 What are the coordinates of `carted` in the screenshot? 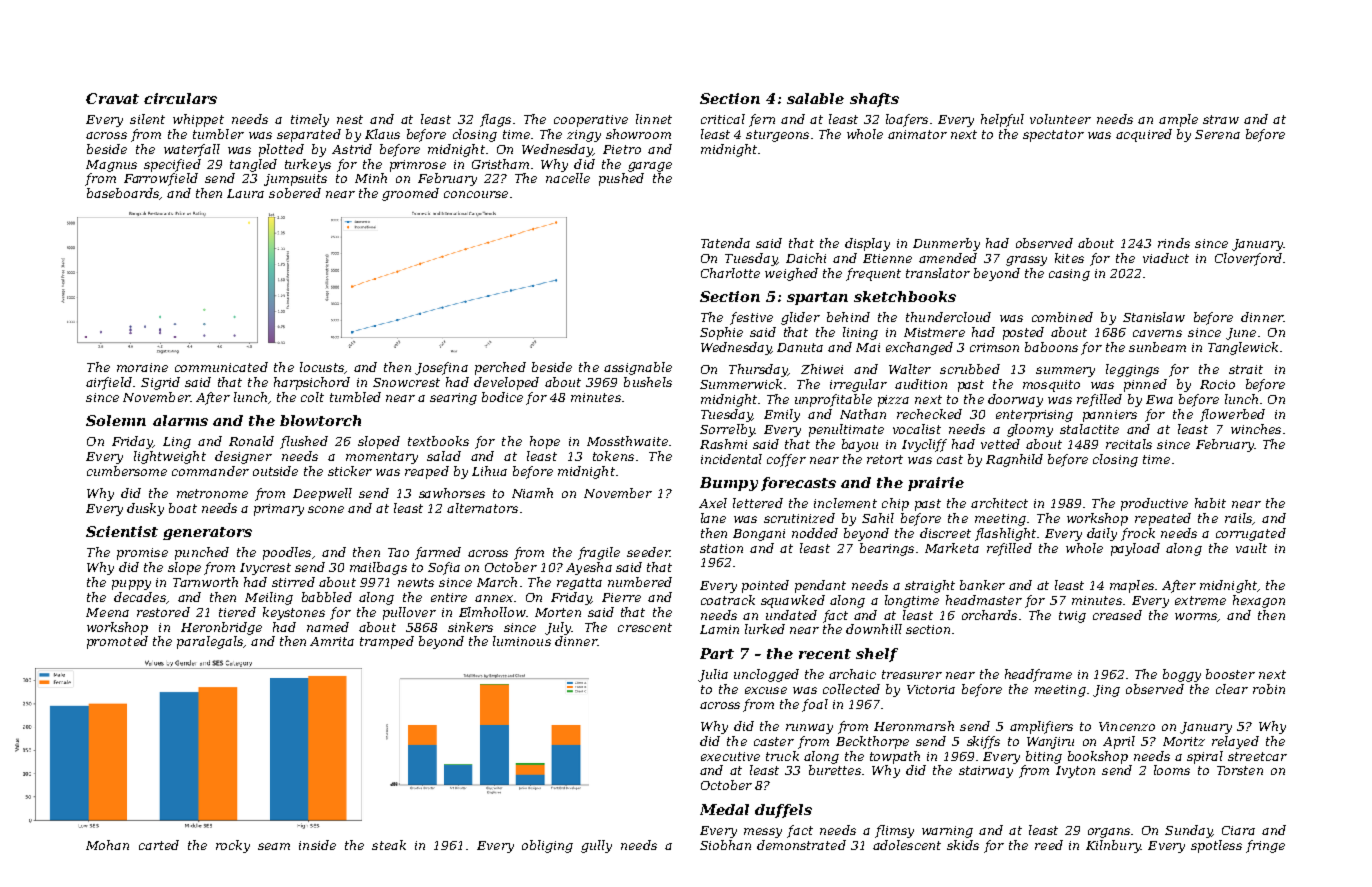 It's located at (159, 845).
